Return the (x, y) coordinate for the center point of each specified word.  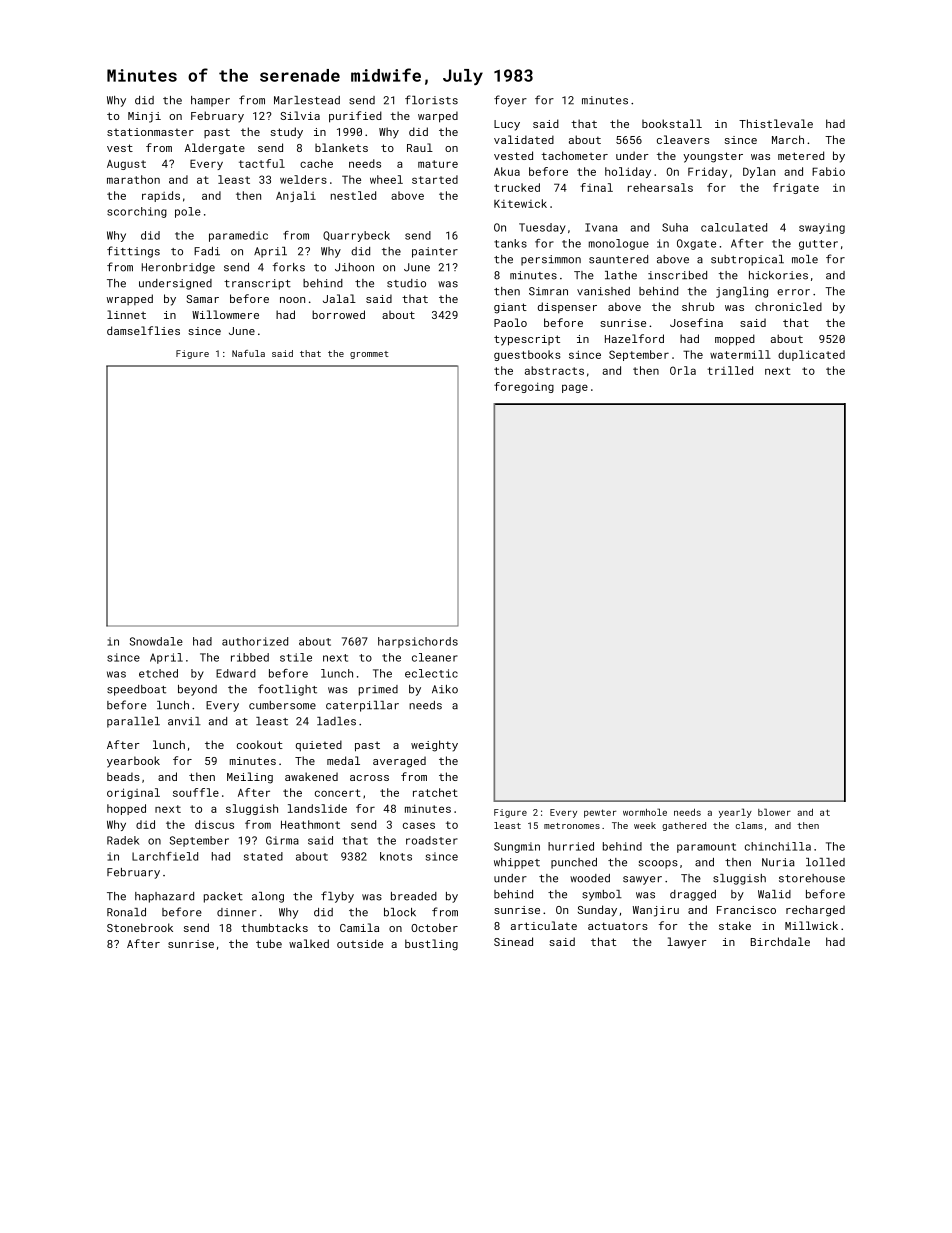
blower (774, 812)
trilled (730, 370)
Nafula (248, 353)
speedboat (136, 690)
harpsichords (418, 642)
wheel (386, 179)
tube (269, 943)
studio (406, 283)
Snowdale (156, 641)
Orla (683, 370)
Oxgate (696, 244)
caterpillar (362, 706)
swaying (822, 228)
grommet (369, 355)
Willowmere (225, 314)
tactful (262, 163)
